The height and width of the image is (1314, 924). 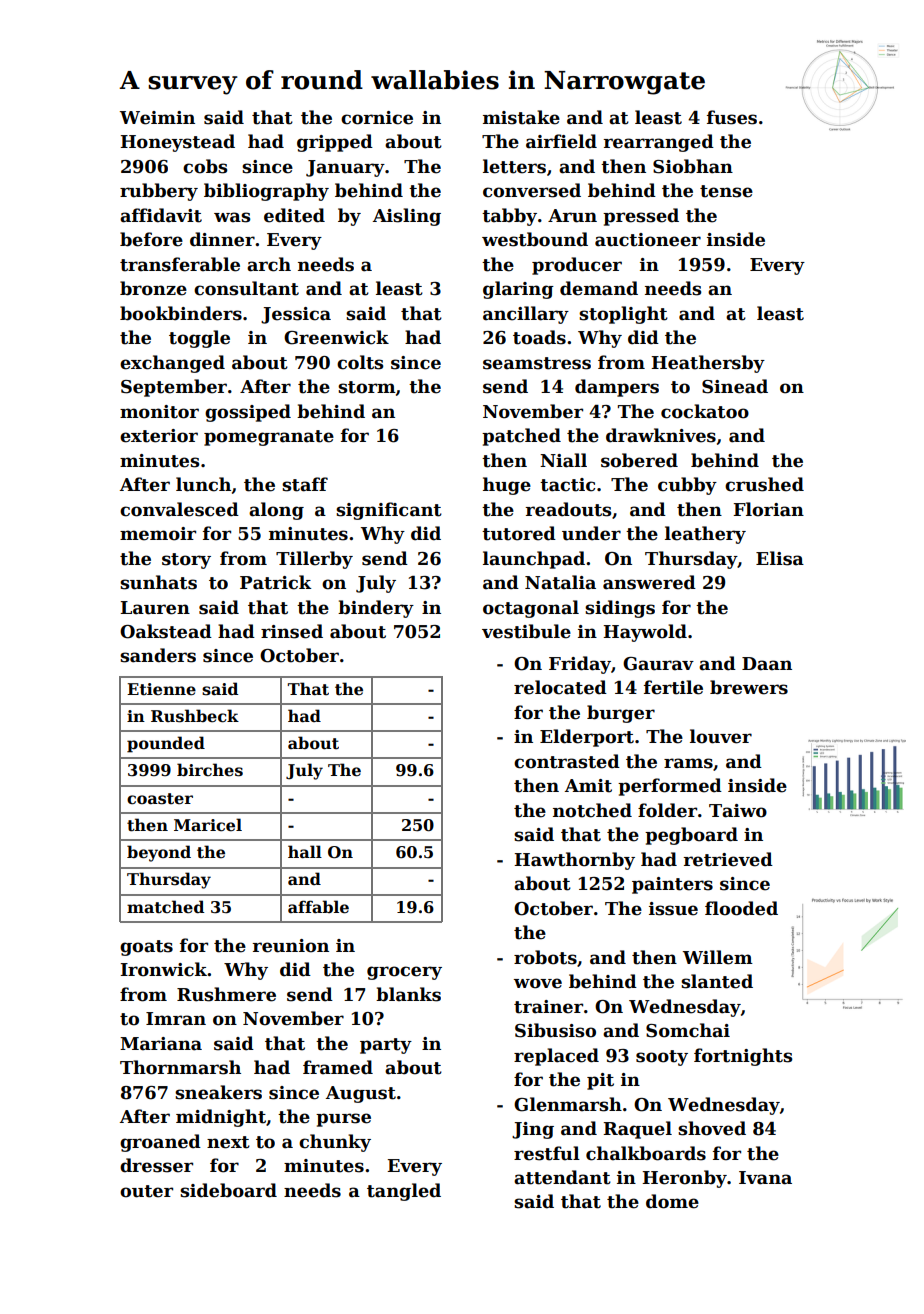 I want to click on Weimin, so click(x=157, y=118).
